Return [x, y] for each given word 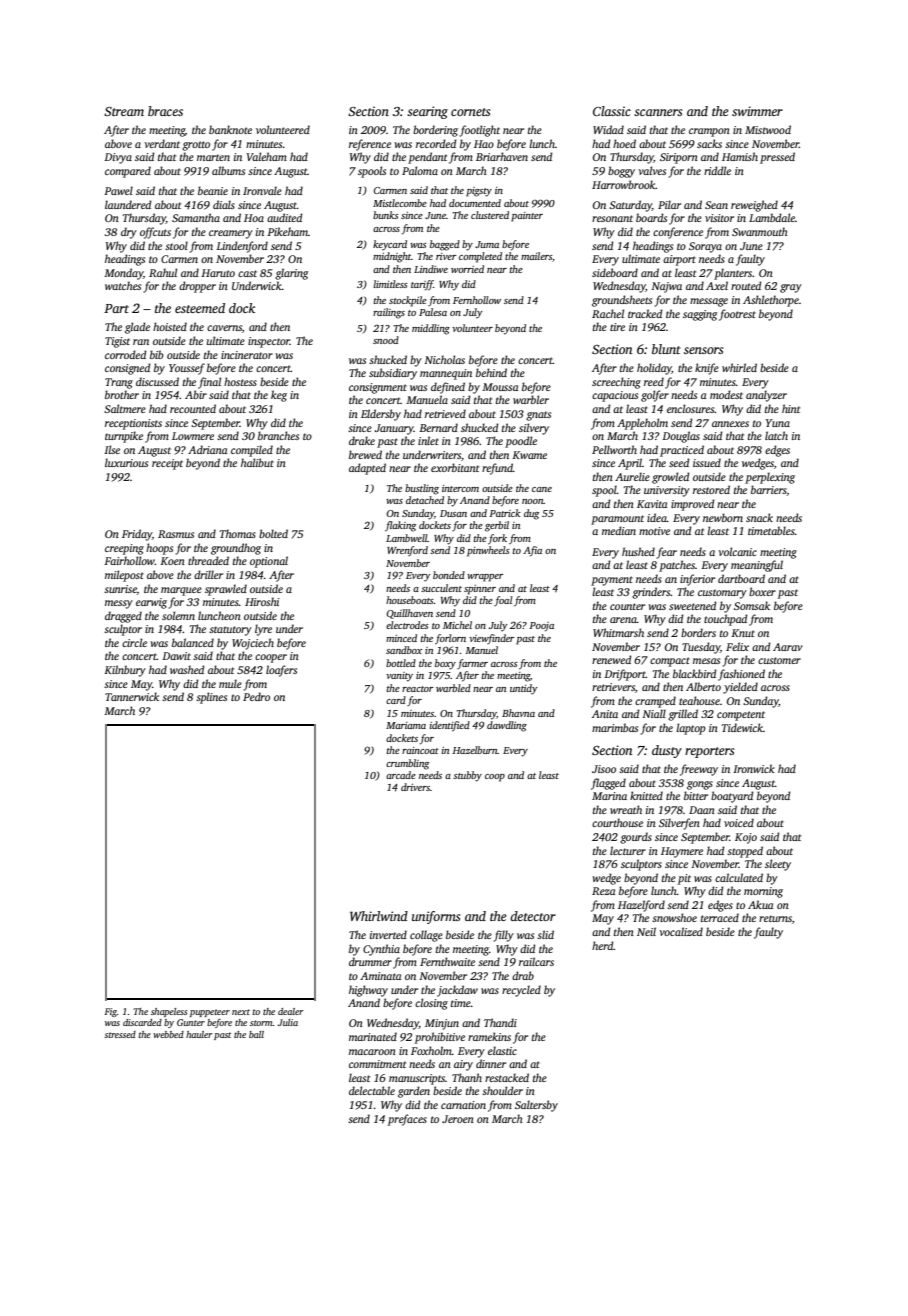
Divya [118, 158]
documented [475, 203]
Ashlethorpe [771, 301]
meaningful [757, 566]
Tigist [117, 342]
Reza [604, 891]
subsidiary [393, 374]
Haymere [682, 852]
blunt [666, 349]
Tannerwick [132, 696]
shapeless [169, 1012]
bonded [449, 575]
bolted [273, 533]
